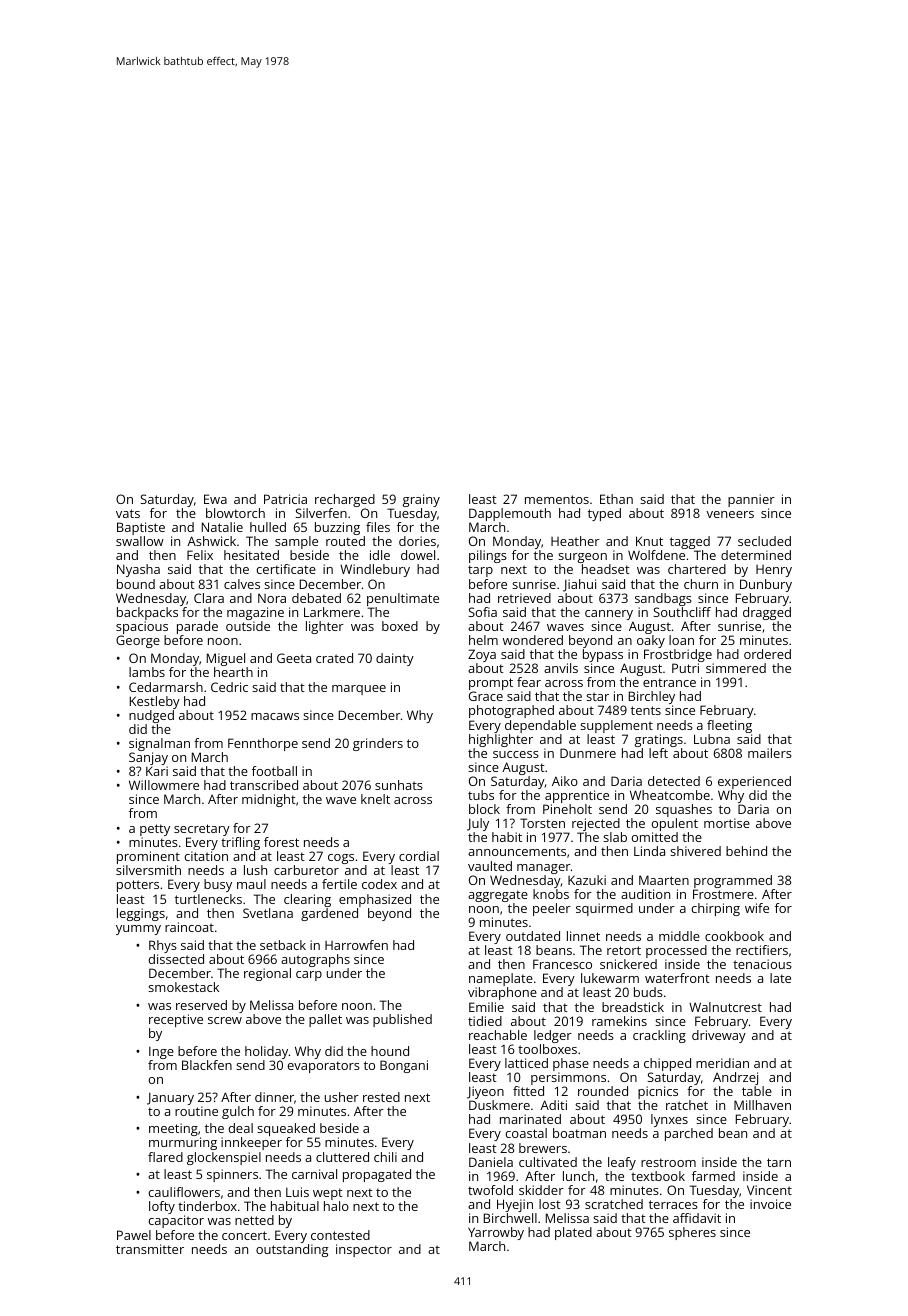 This screenshot has height=1316, width=908. Describe the element at coordinates (692, 1233) in the screenshot. I see `spheres` at that location.
